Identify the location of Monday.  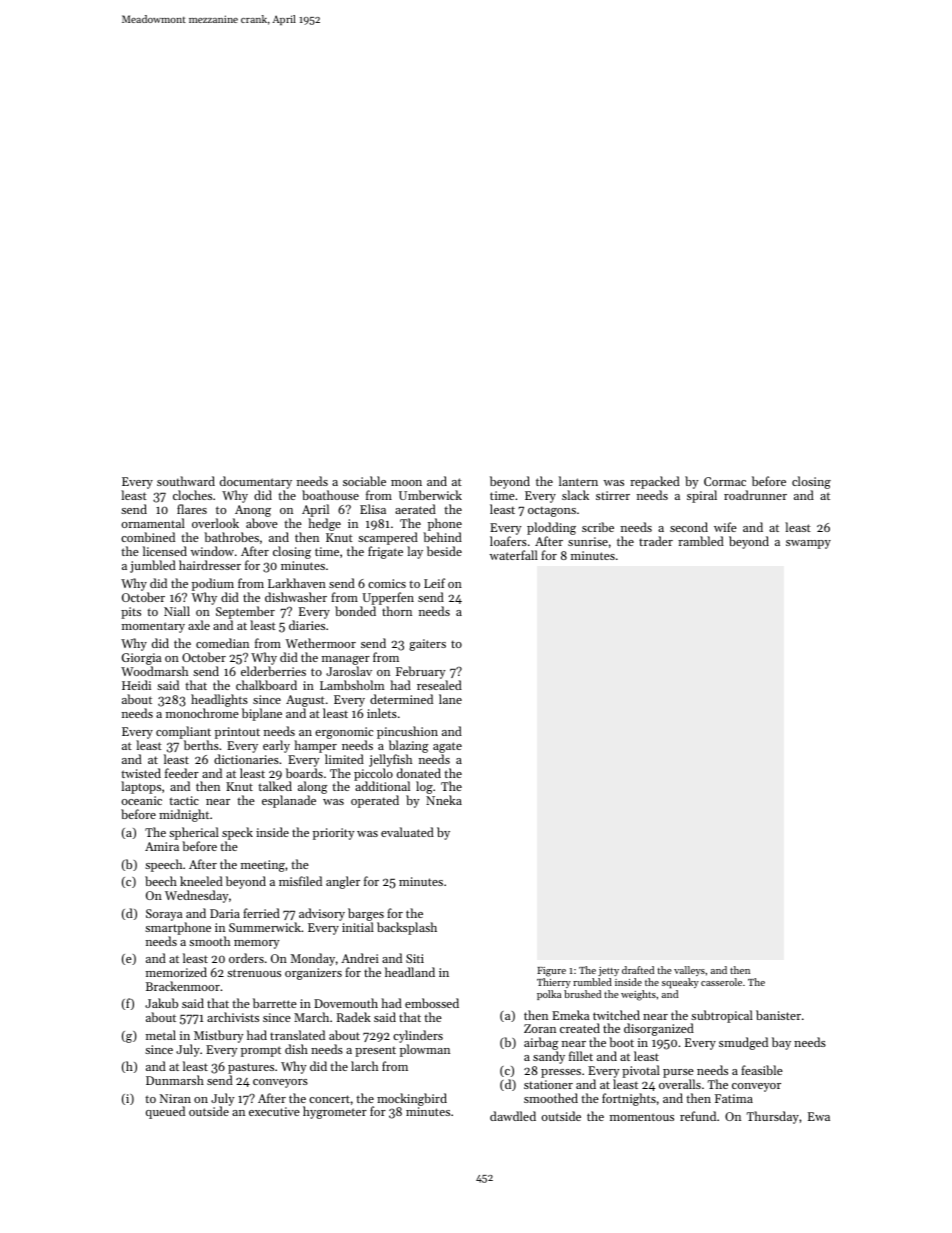
(313, 959).
